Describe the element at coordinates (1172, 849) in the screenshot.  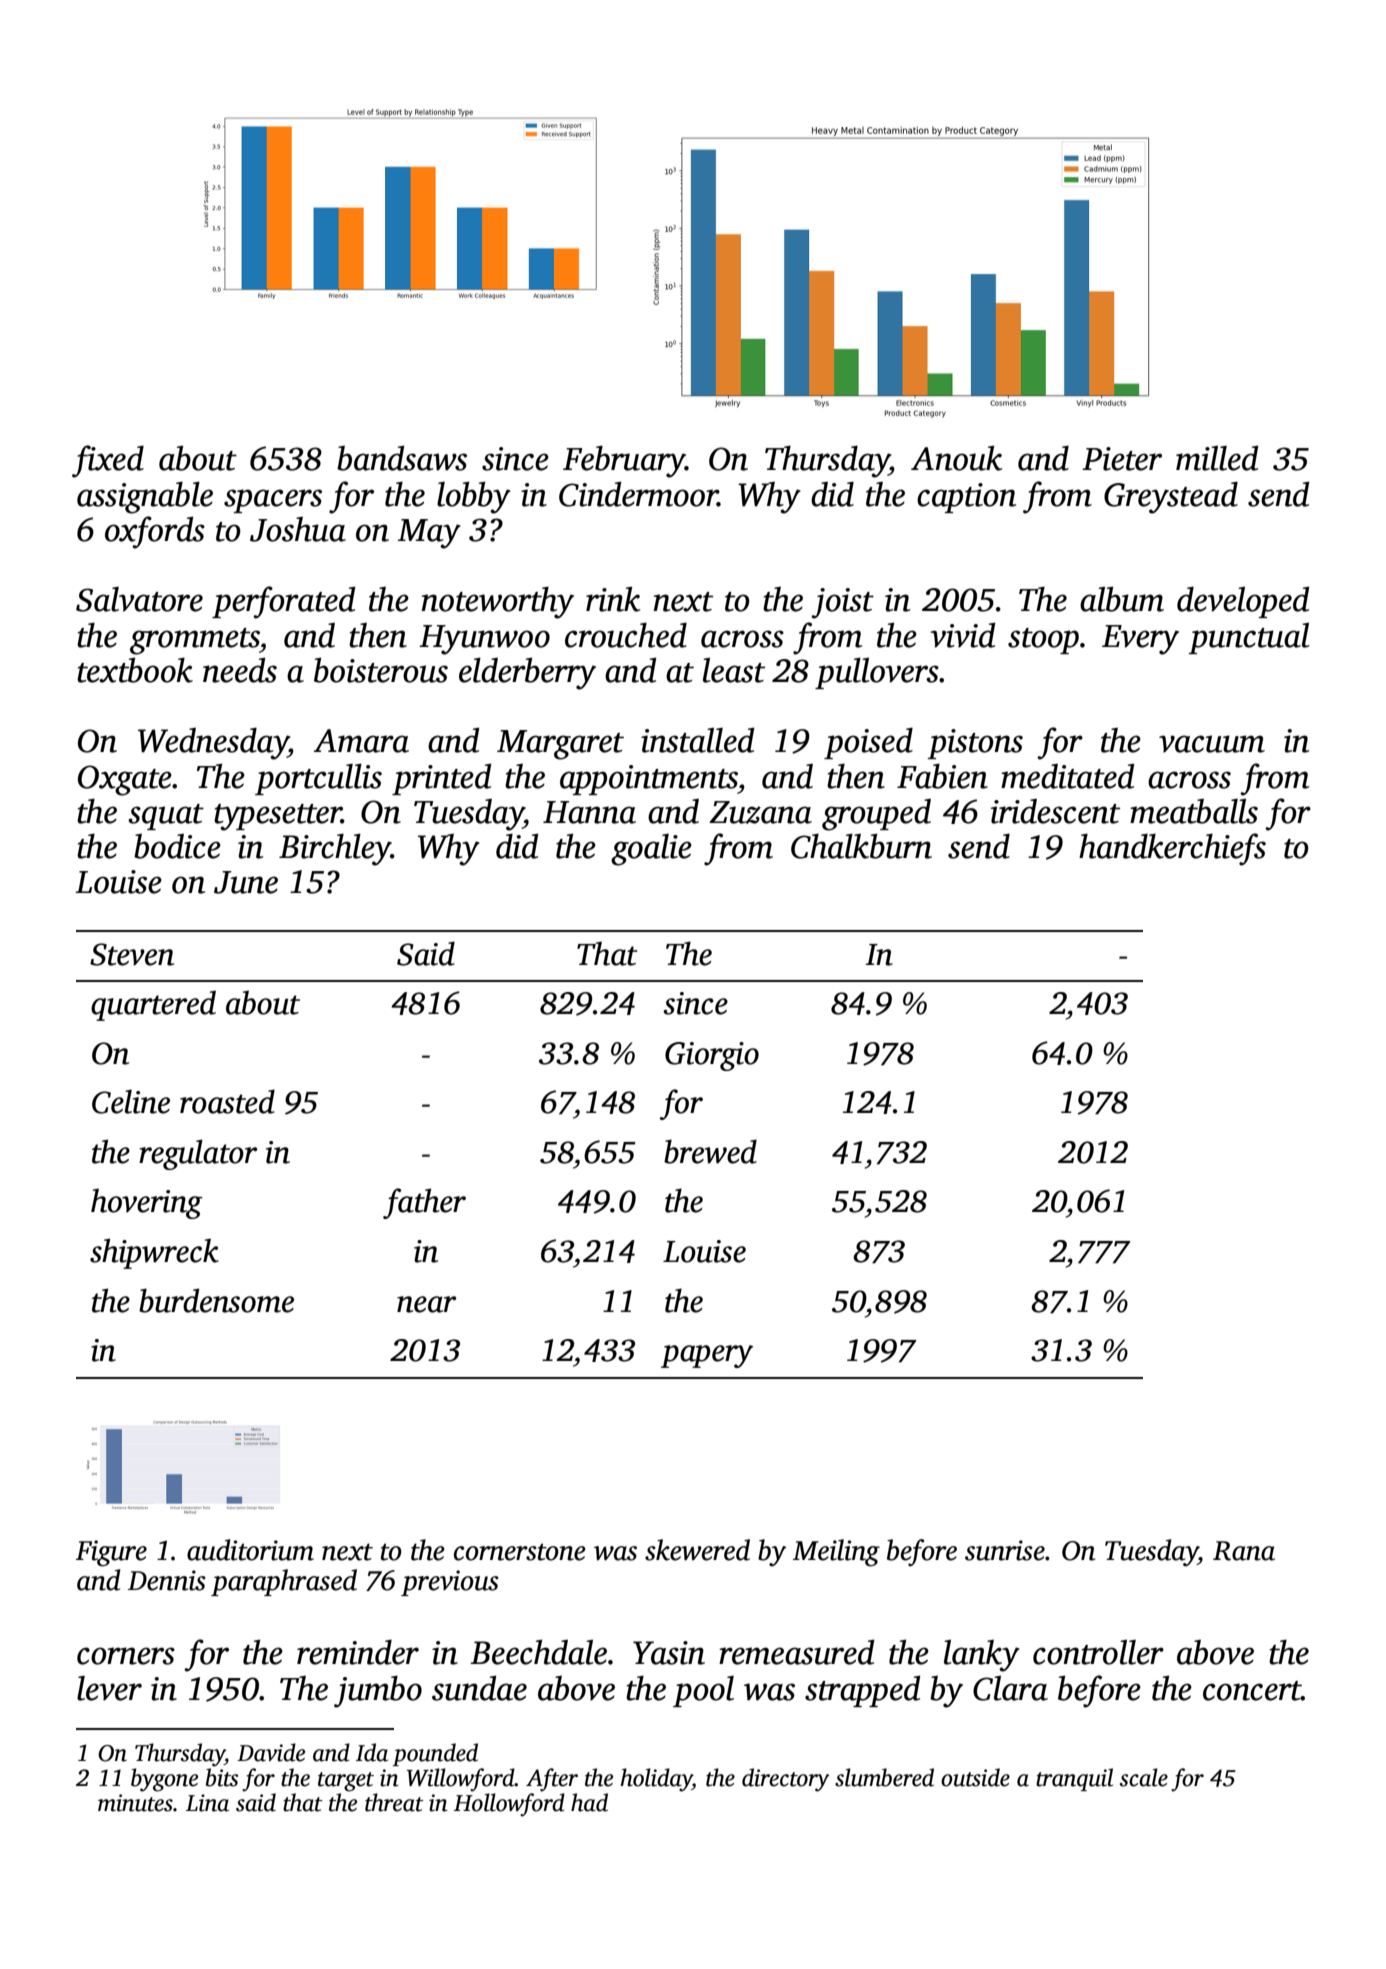
I see `handkerchiefs` at that location.
